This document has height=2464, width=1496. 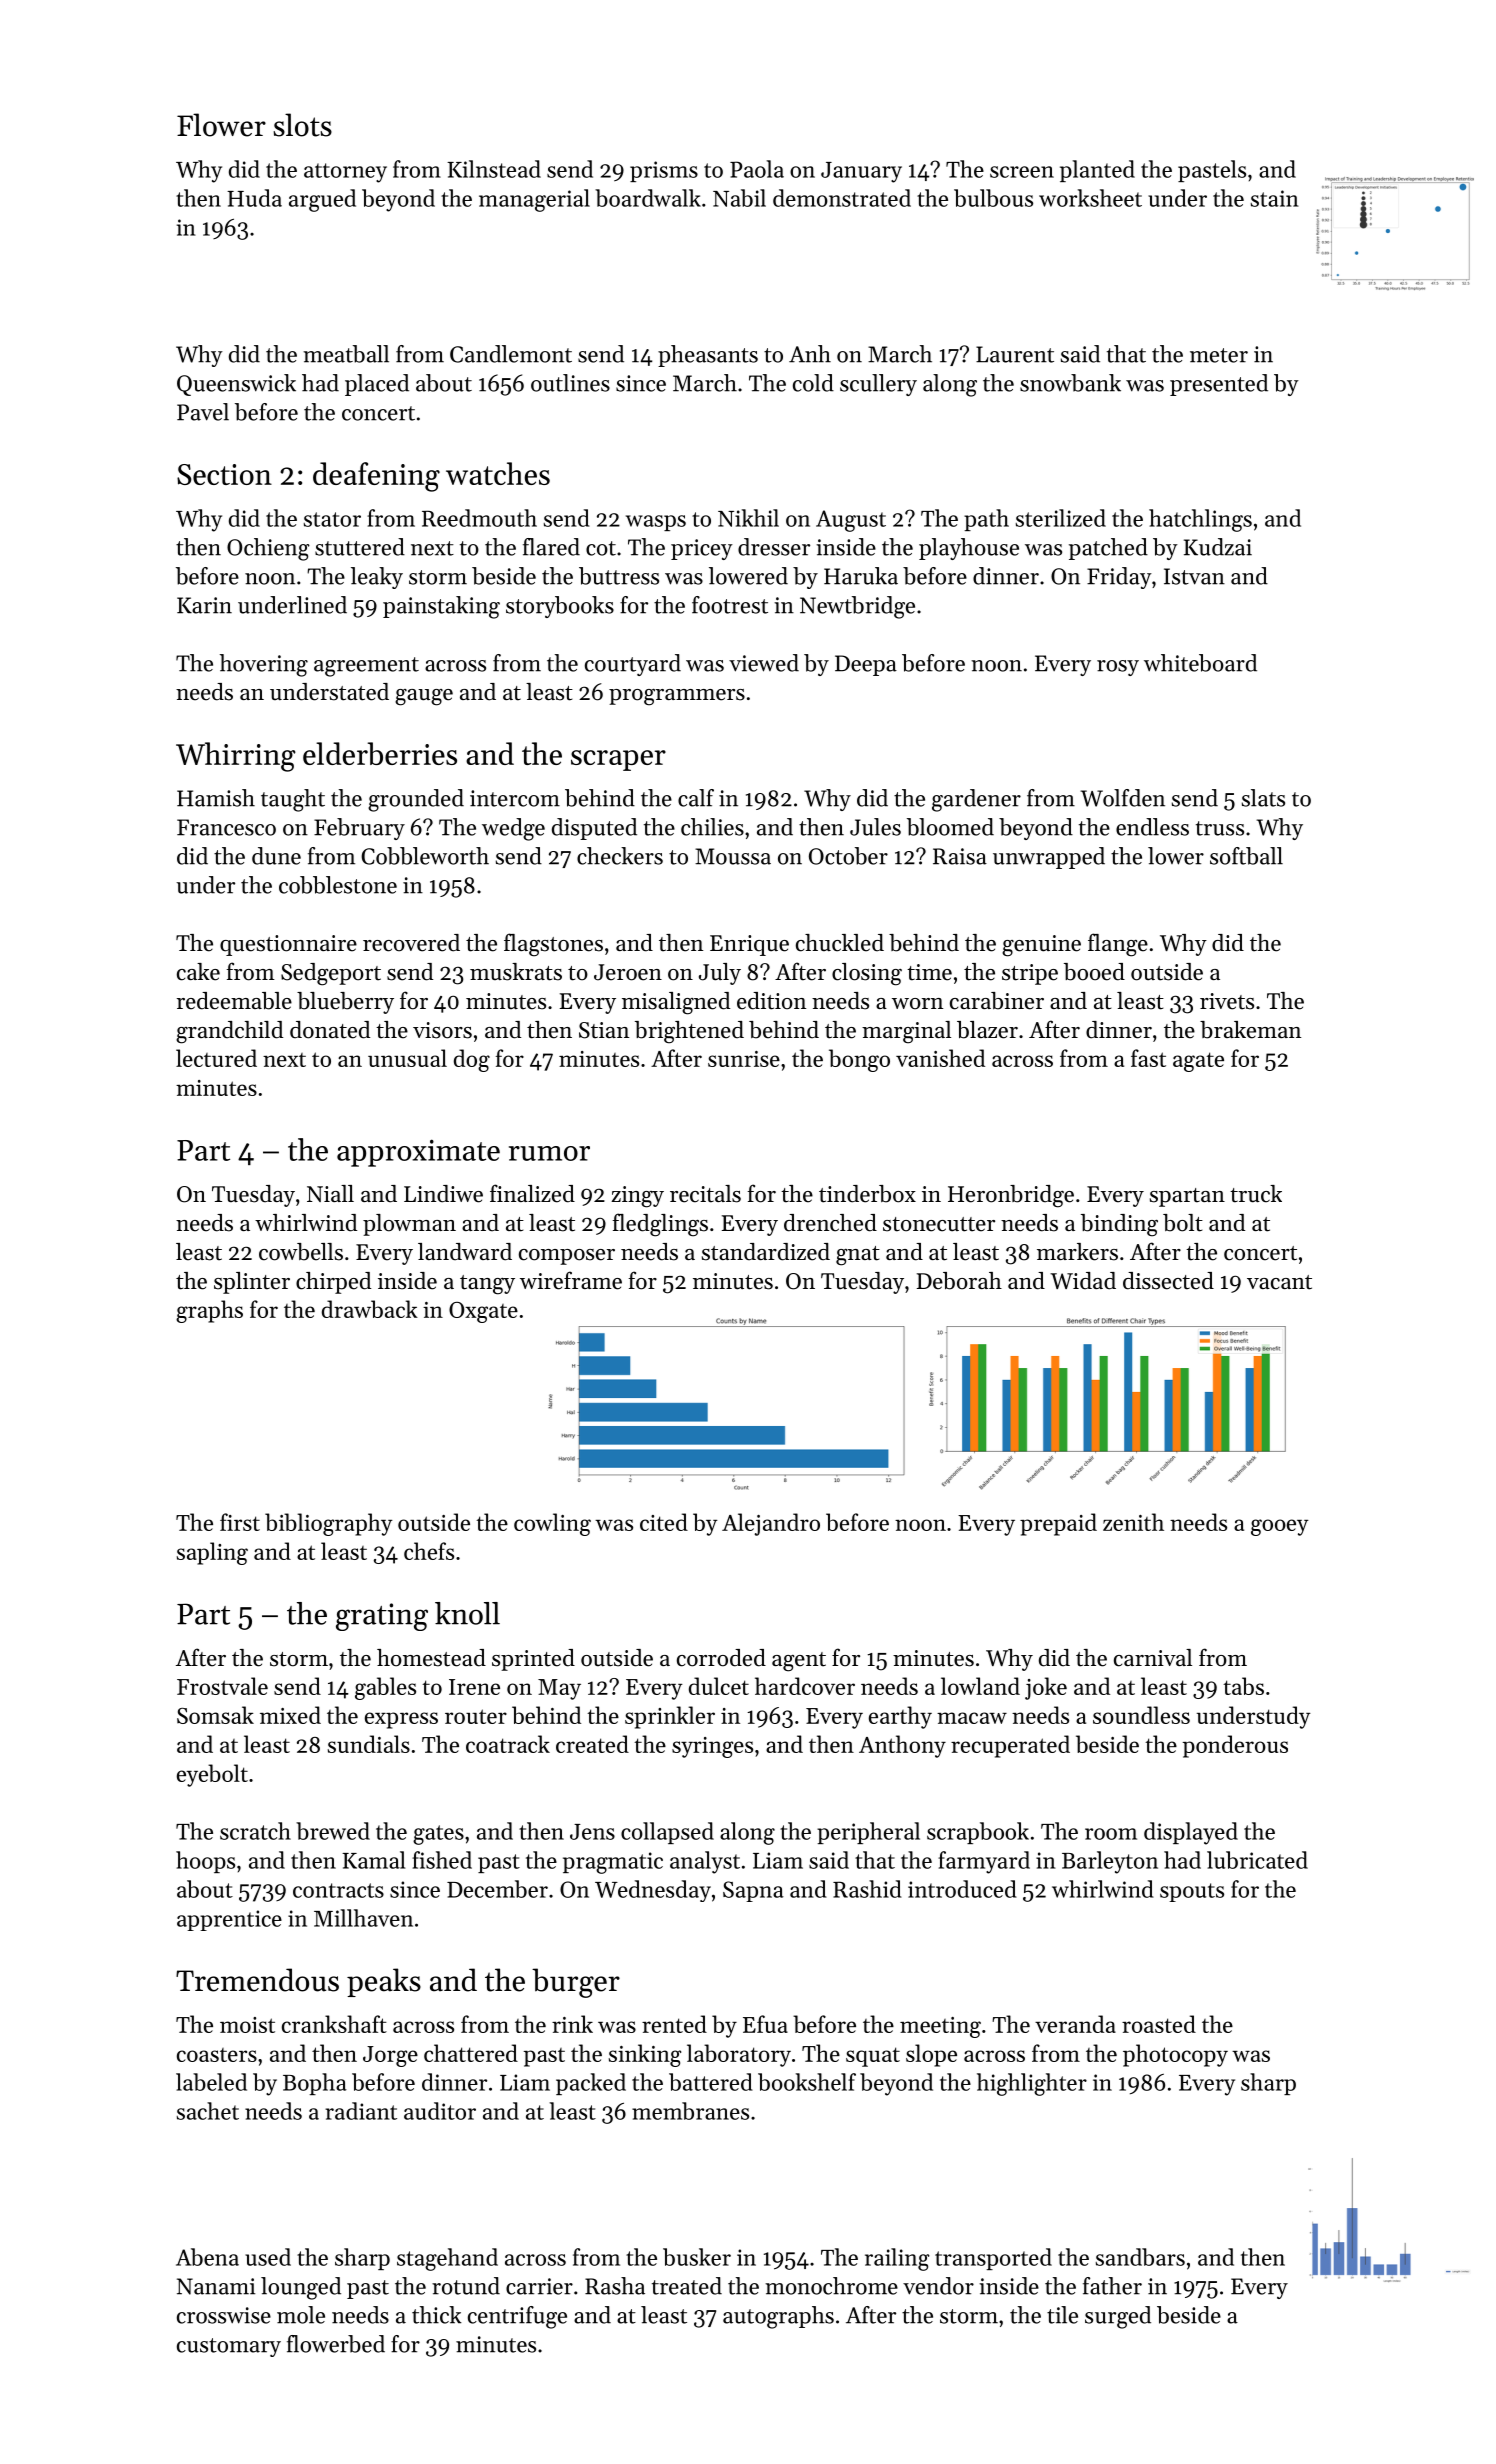 What do you see at coordinates (303, 125) in the document?
I see `slots` at bounding box center [303, 125].
